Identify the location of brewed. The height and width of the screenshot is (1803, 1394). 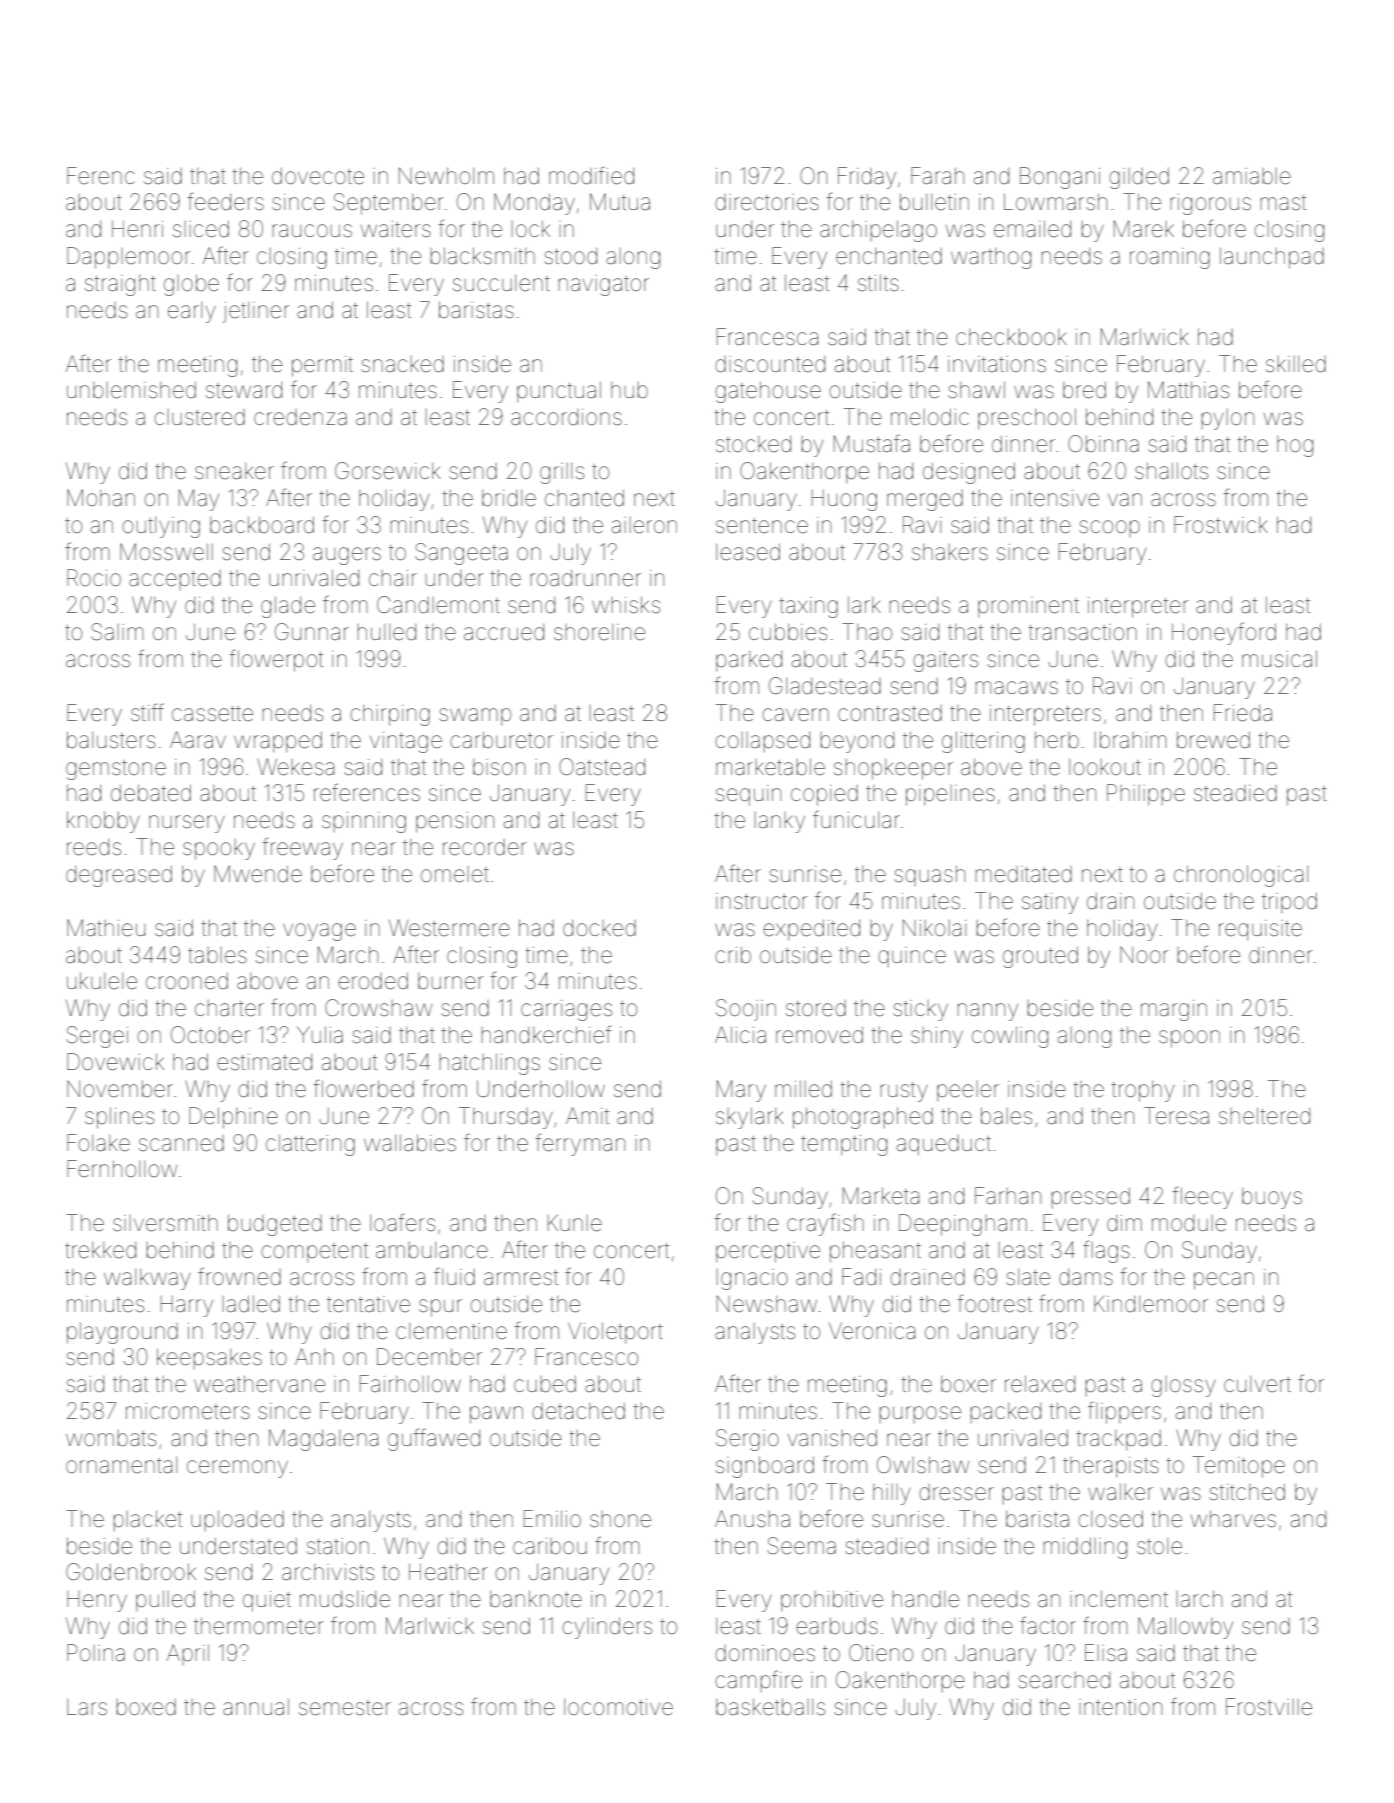
(1213, 740).
